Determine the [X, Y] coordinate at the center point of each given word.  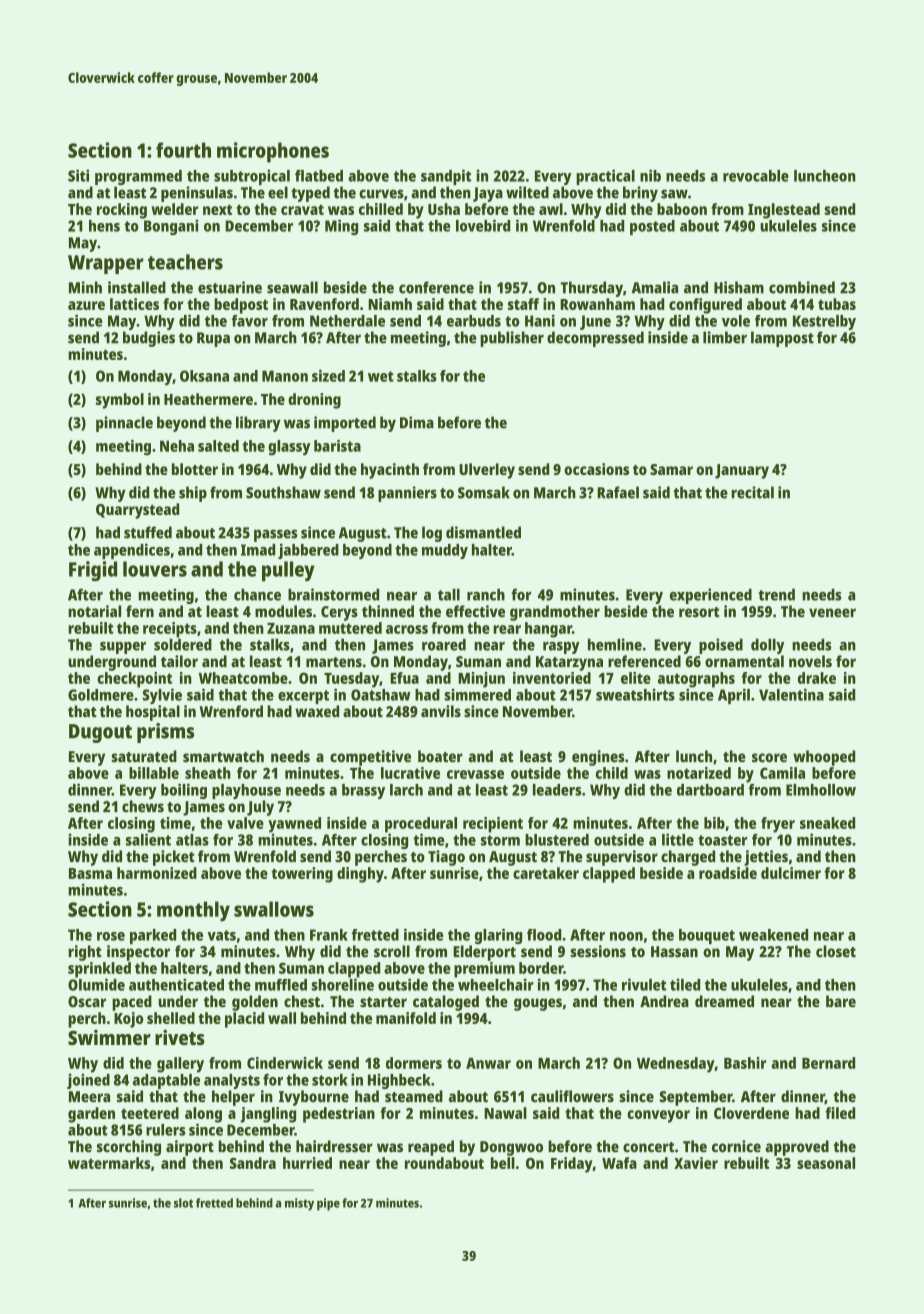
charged [688, 858]
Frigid [93, 571]
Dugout [100, 733]
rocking [122, 211]
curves [381, 194]
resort [699, 612]
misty [299, 1204]
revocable [756, 176]
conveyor [658, 1116]
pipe [328, 1204]
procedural [421, 825]
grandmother [555, 613]
